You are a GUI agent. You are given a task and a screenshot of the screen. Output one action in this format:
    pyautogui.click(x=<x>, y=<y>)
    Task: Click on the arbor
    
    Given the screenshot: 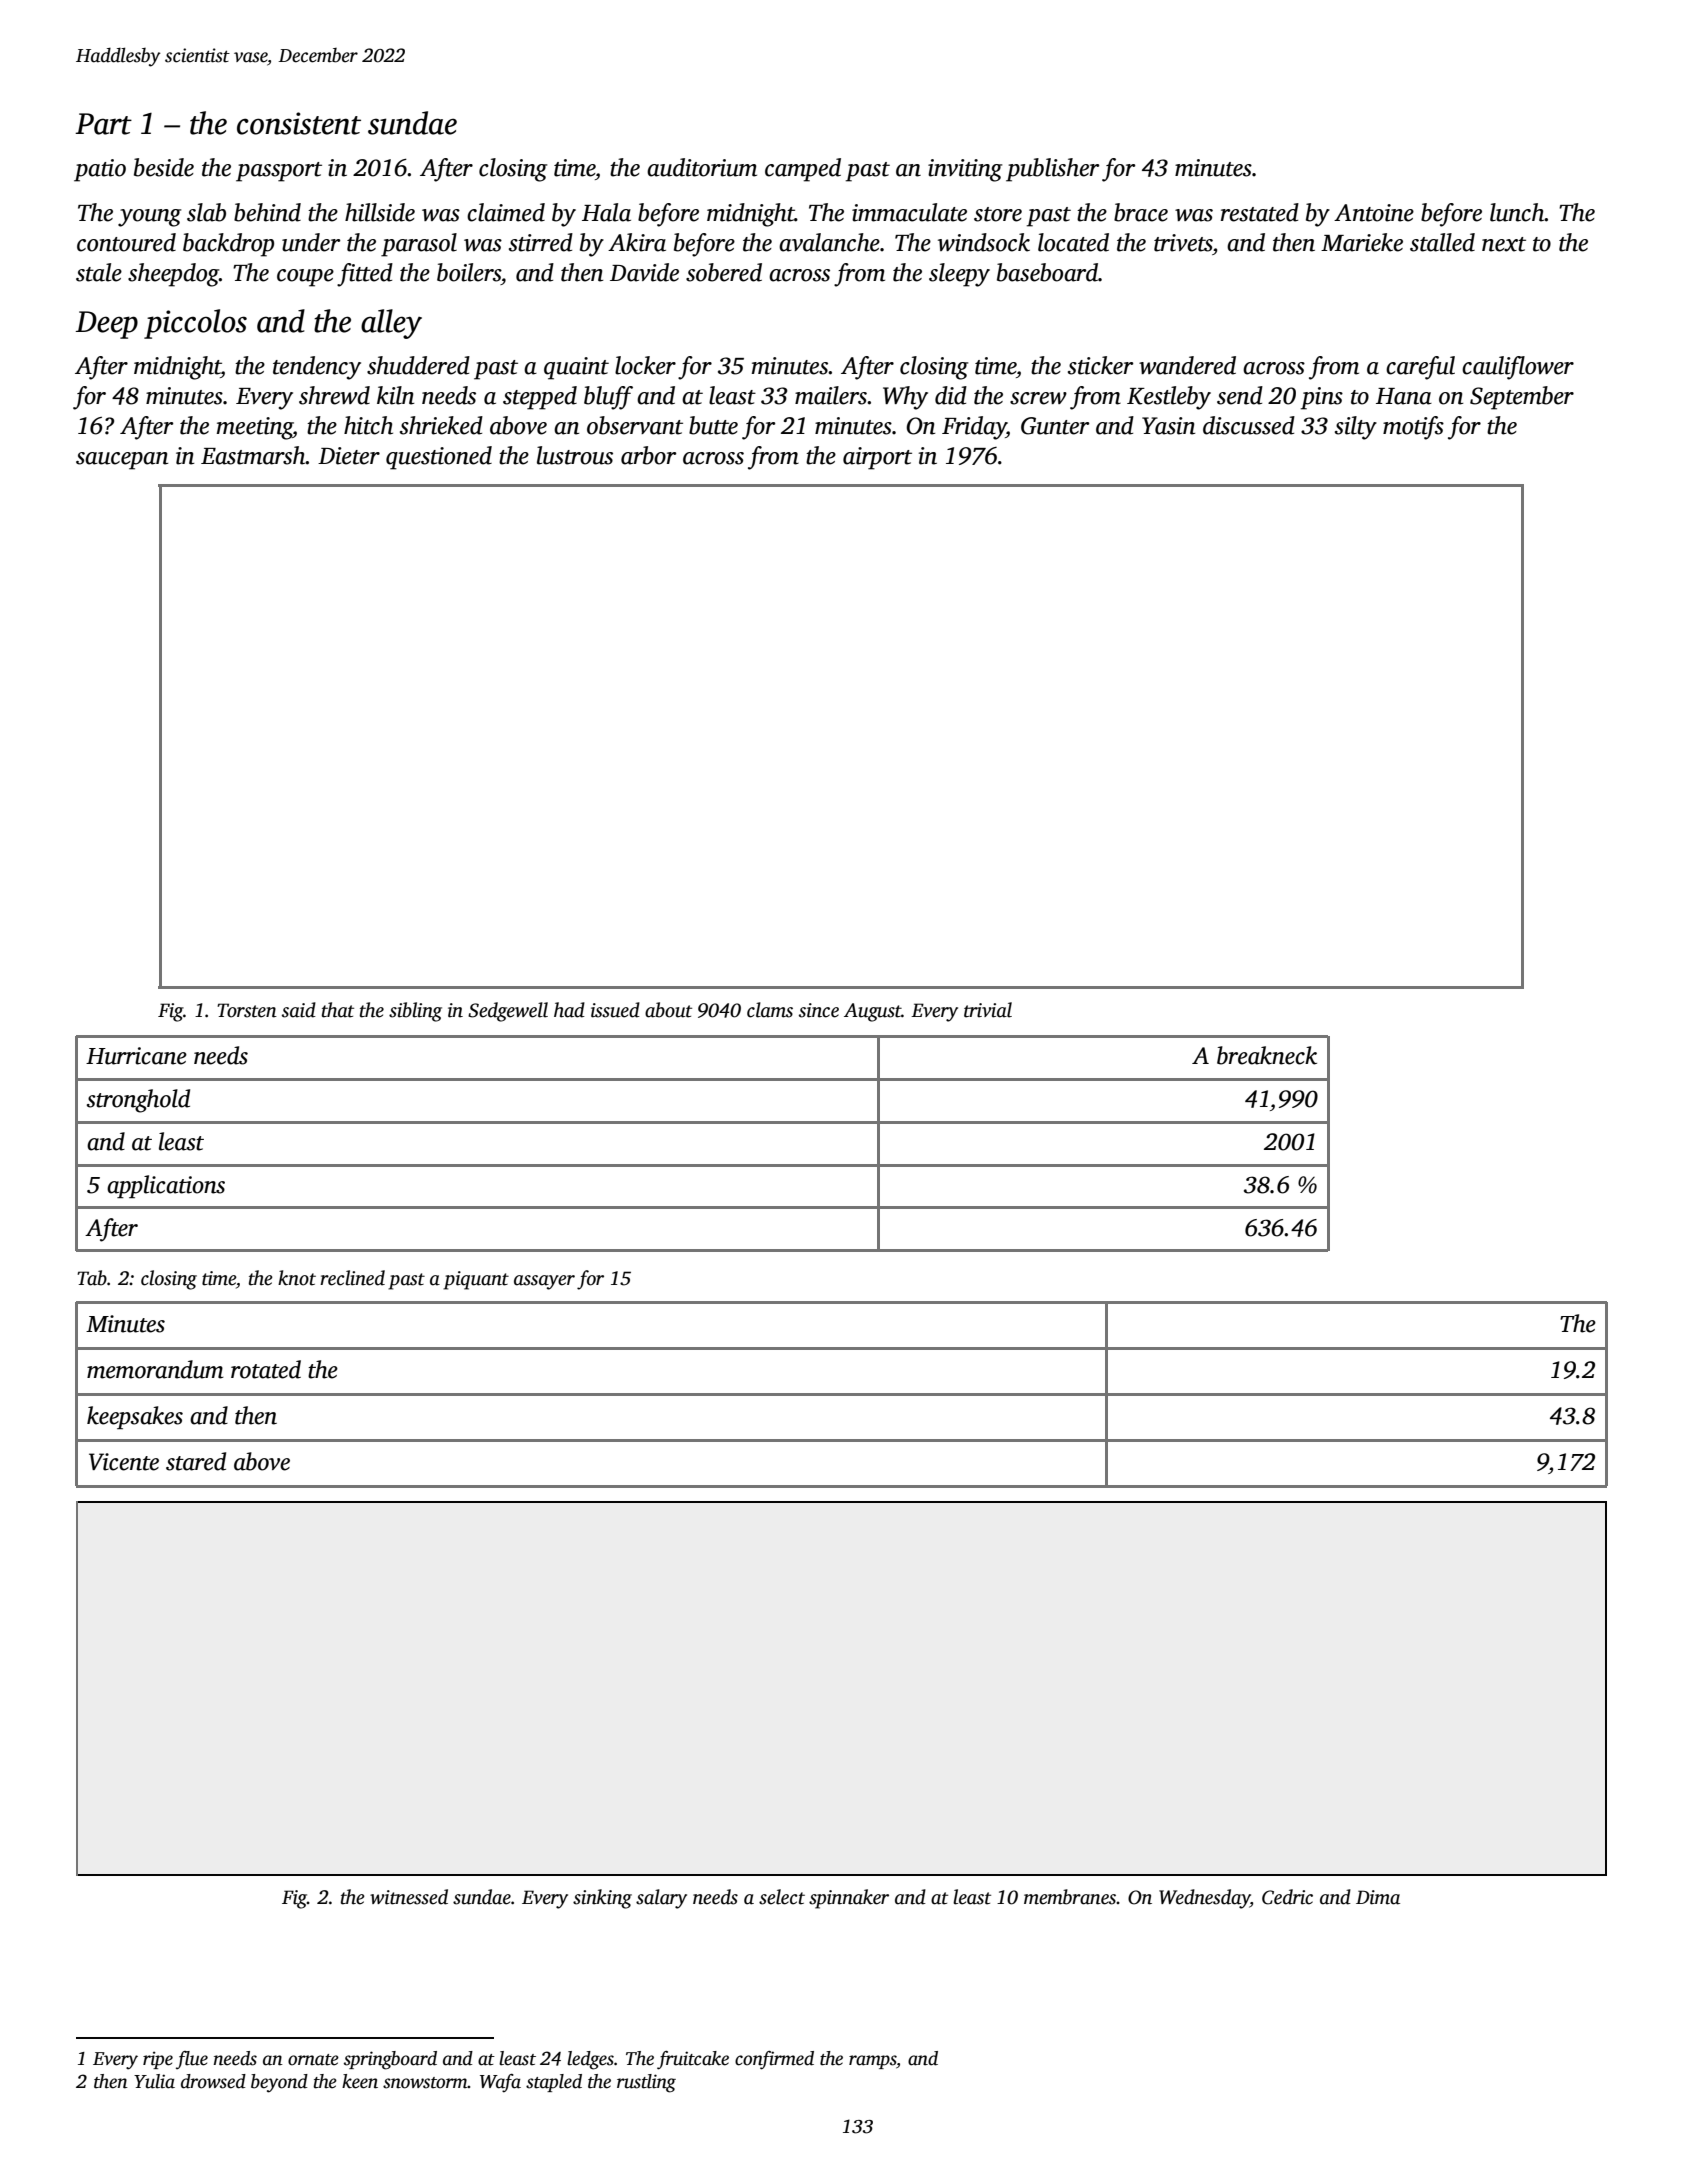 What is the action you would take?
    pyautogui.click(x=648, y=455)
